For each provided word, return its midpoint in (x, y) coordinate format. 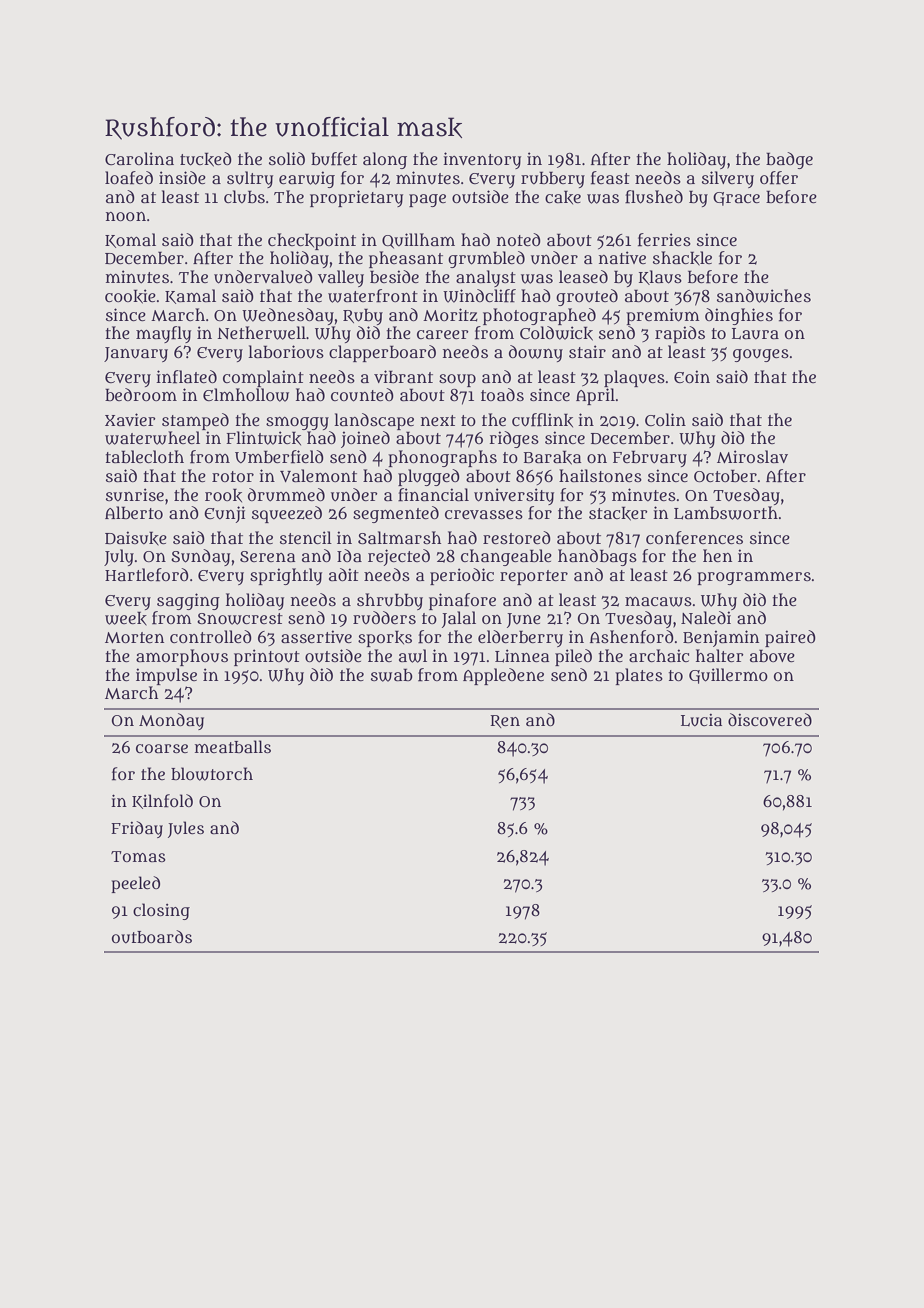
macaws (658, 602)
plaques (634, 378)
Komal (130, 240)
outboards (152, 937)
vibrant (403, 377)
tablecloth (144, 456)
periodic (462, 576)
